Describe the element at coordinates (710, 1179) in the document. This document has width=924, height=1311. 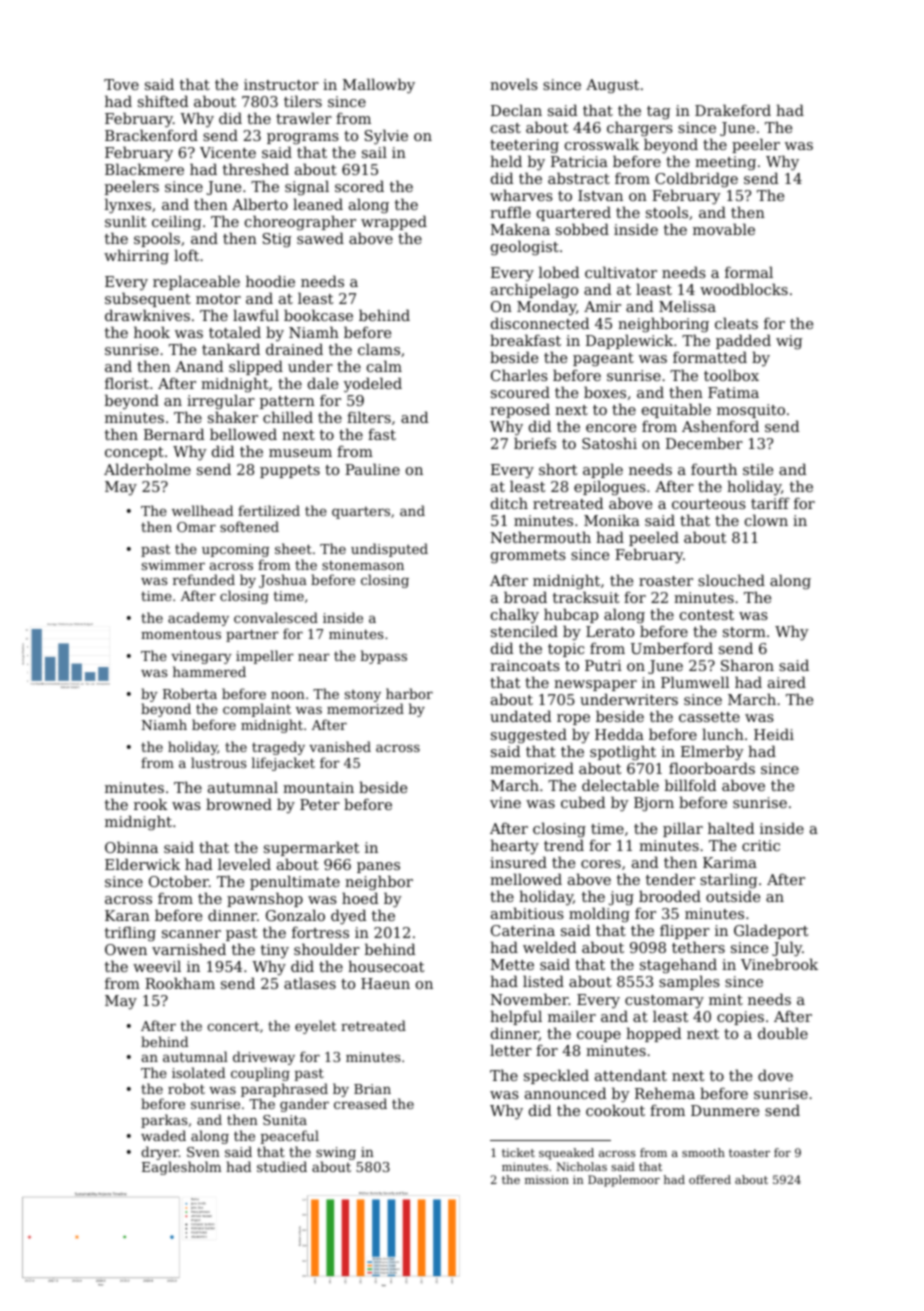
I see `offered` at that location.
